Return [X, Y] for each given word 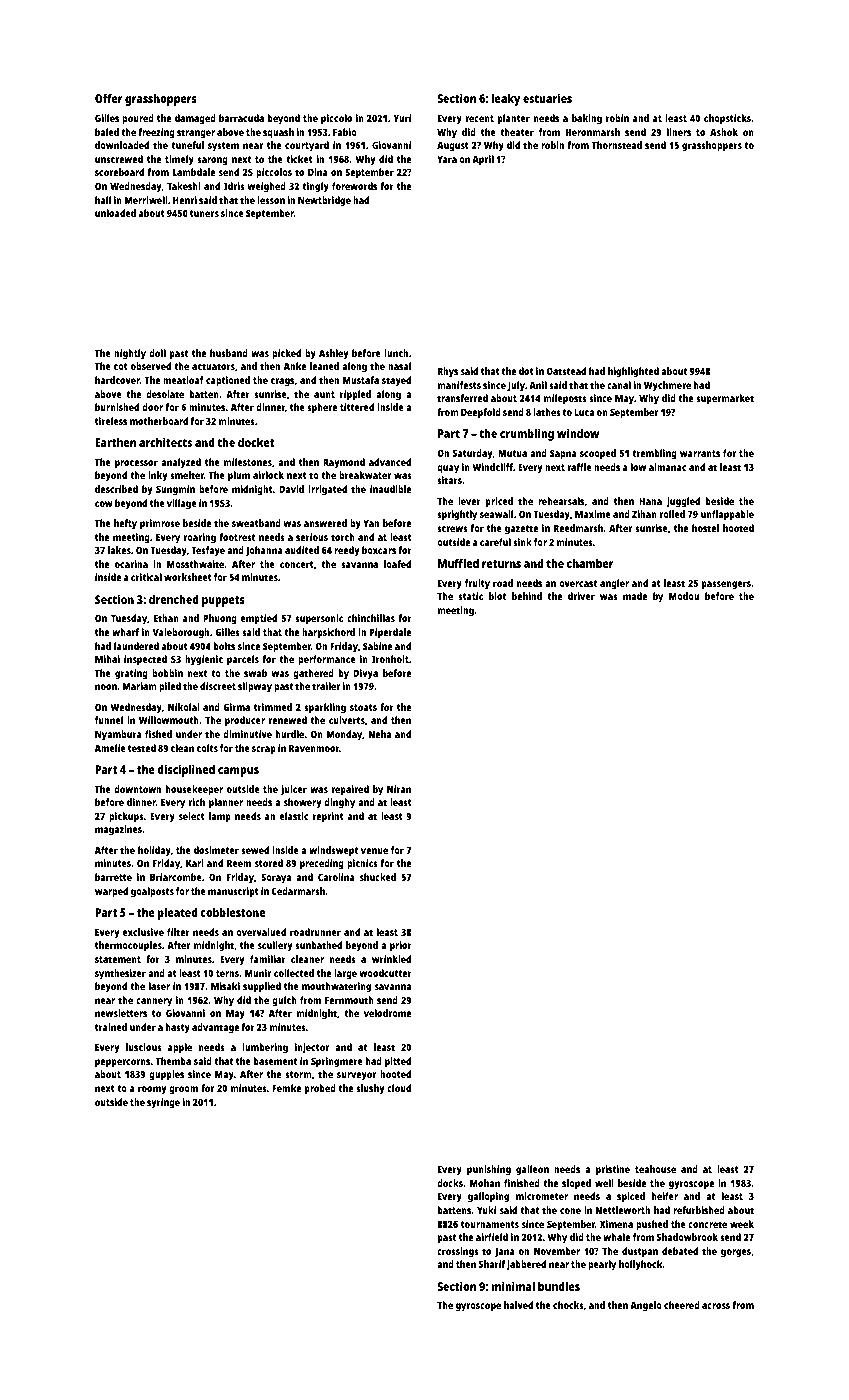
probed [320, 1089]
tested [142, 748]
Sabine [377, 646]
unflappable [727, 515]
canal [619, 385]
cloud [399, 1088]
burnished [117, 407]
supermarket [725, 399]
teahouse [655, 1169]
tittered [357, 407]
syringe [163, 1103]
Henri [185, 200]
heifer [665, 1196]
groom [183, 1090]
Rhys [448, 372]
